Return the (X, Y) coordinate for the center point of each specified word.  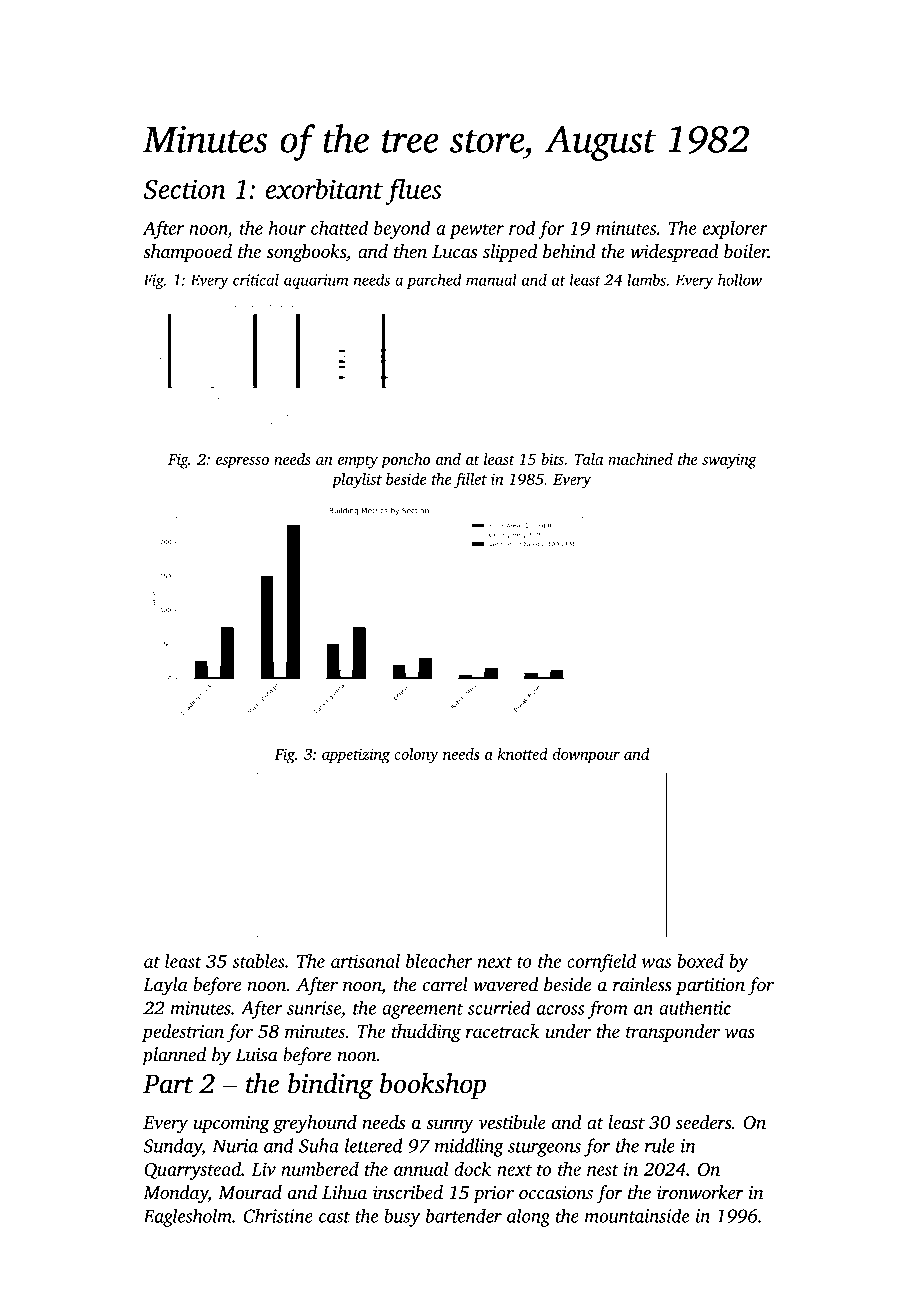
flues (413, 191)
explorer (735, 229)
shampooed (187, 253)
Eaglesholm (187, 1217)
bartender (464, 1215)
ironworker (700, 1192)
